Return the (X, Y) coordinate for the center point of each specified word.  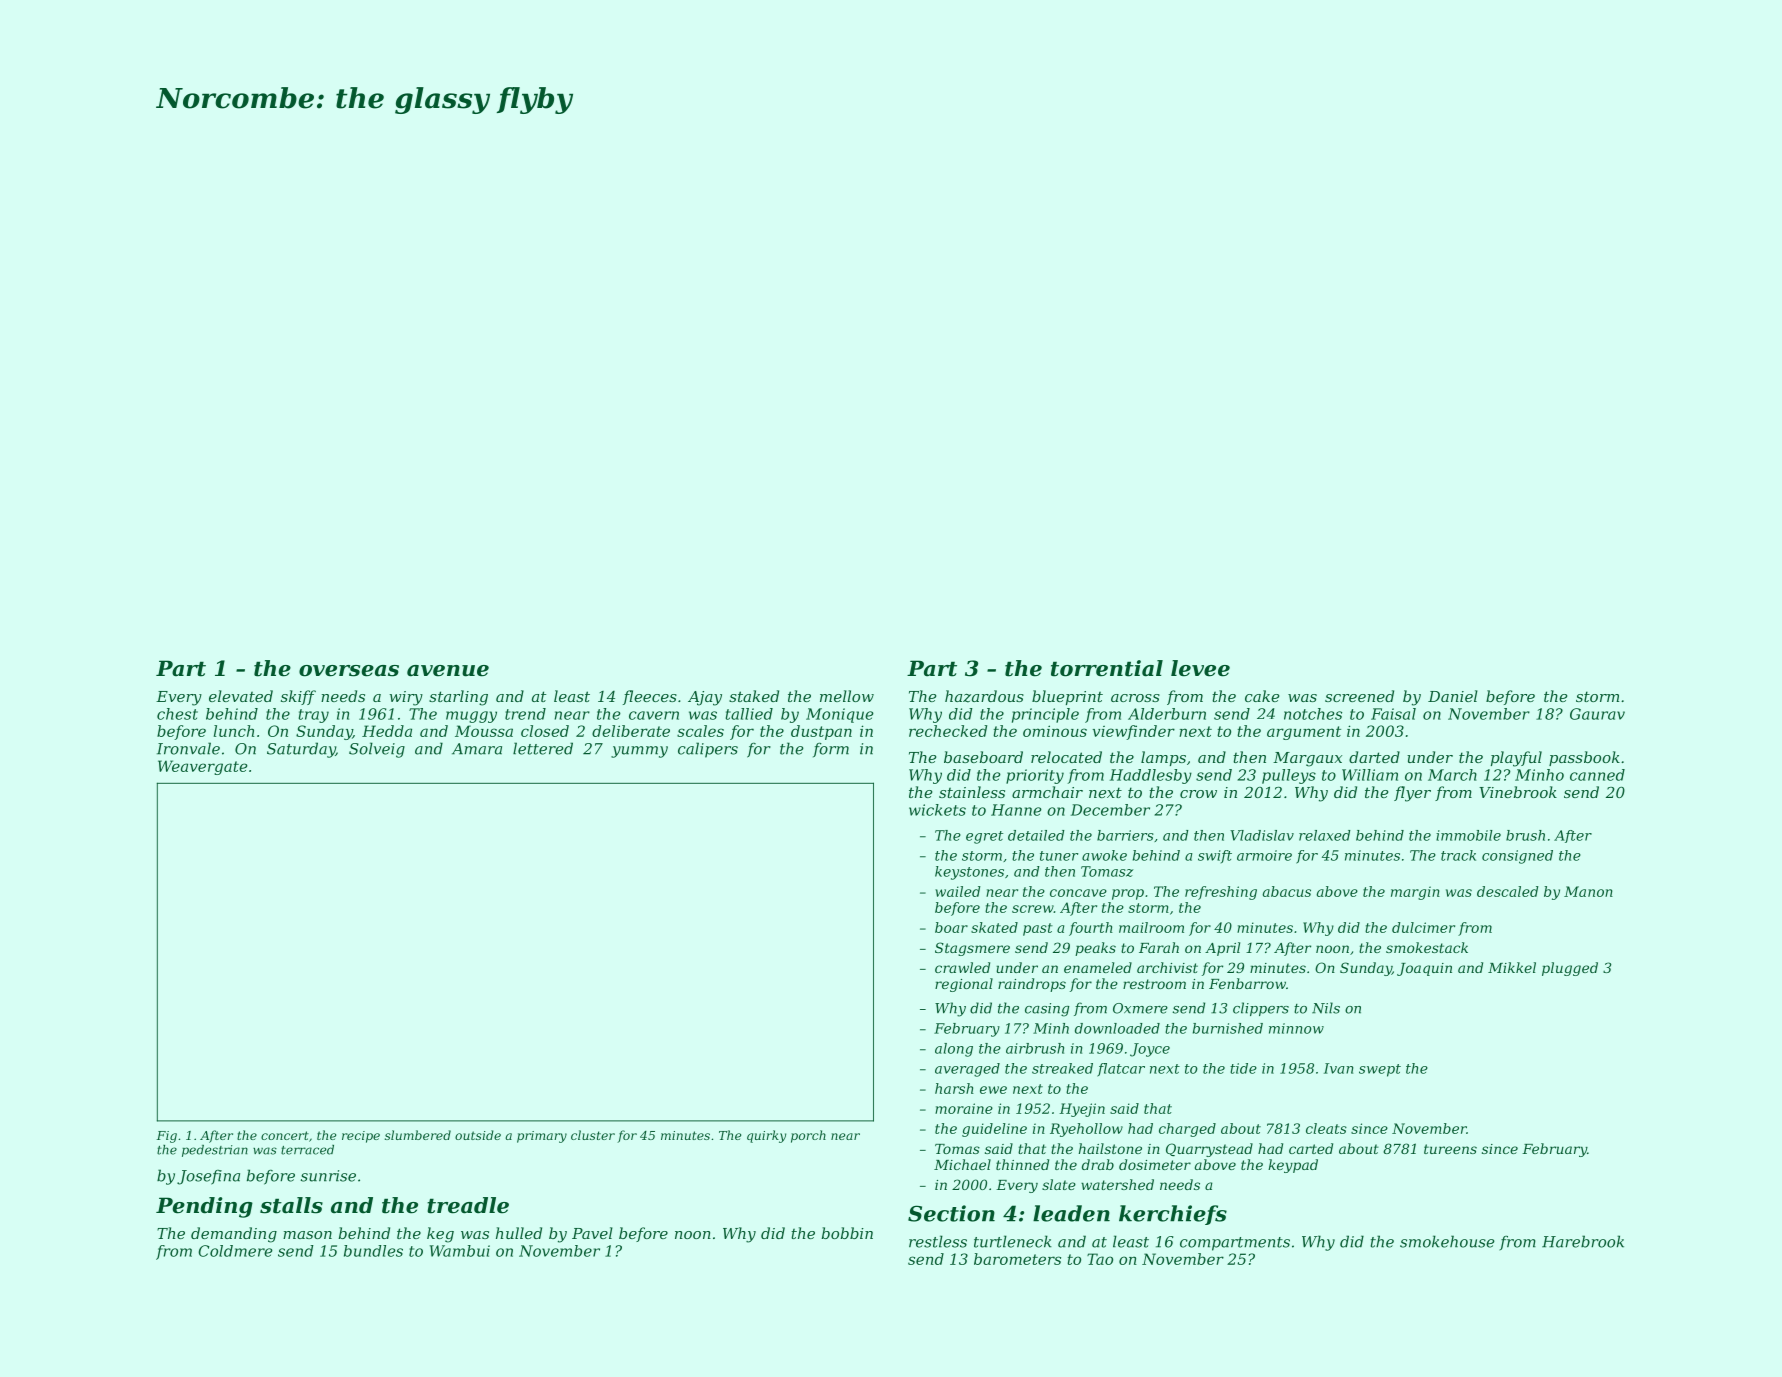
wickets (937, 810)
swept (1380, 1070)
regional (964, 985)
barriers (1125, 835)
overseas (349, 671)
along (954, 1050)
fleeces (650, 697)
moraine (964, 1108)
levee (1200, 668)
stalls (291, 1205)
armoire (1264, 855)
